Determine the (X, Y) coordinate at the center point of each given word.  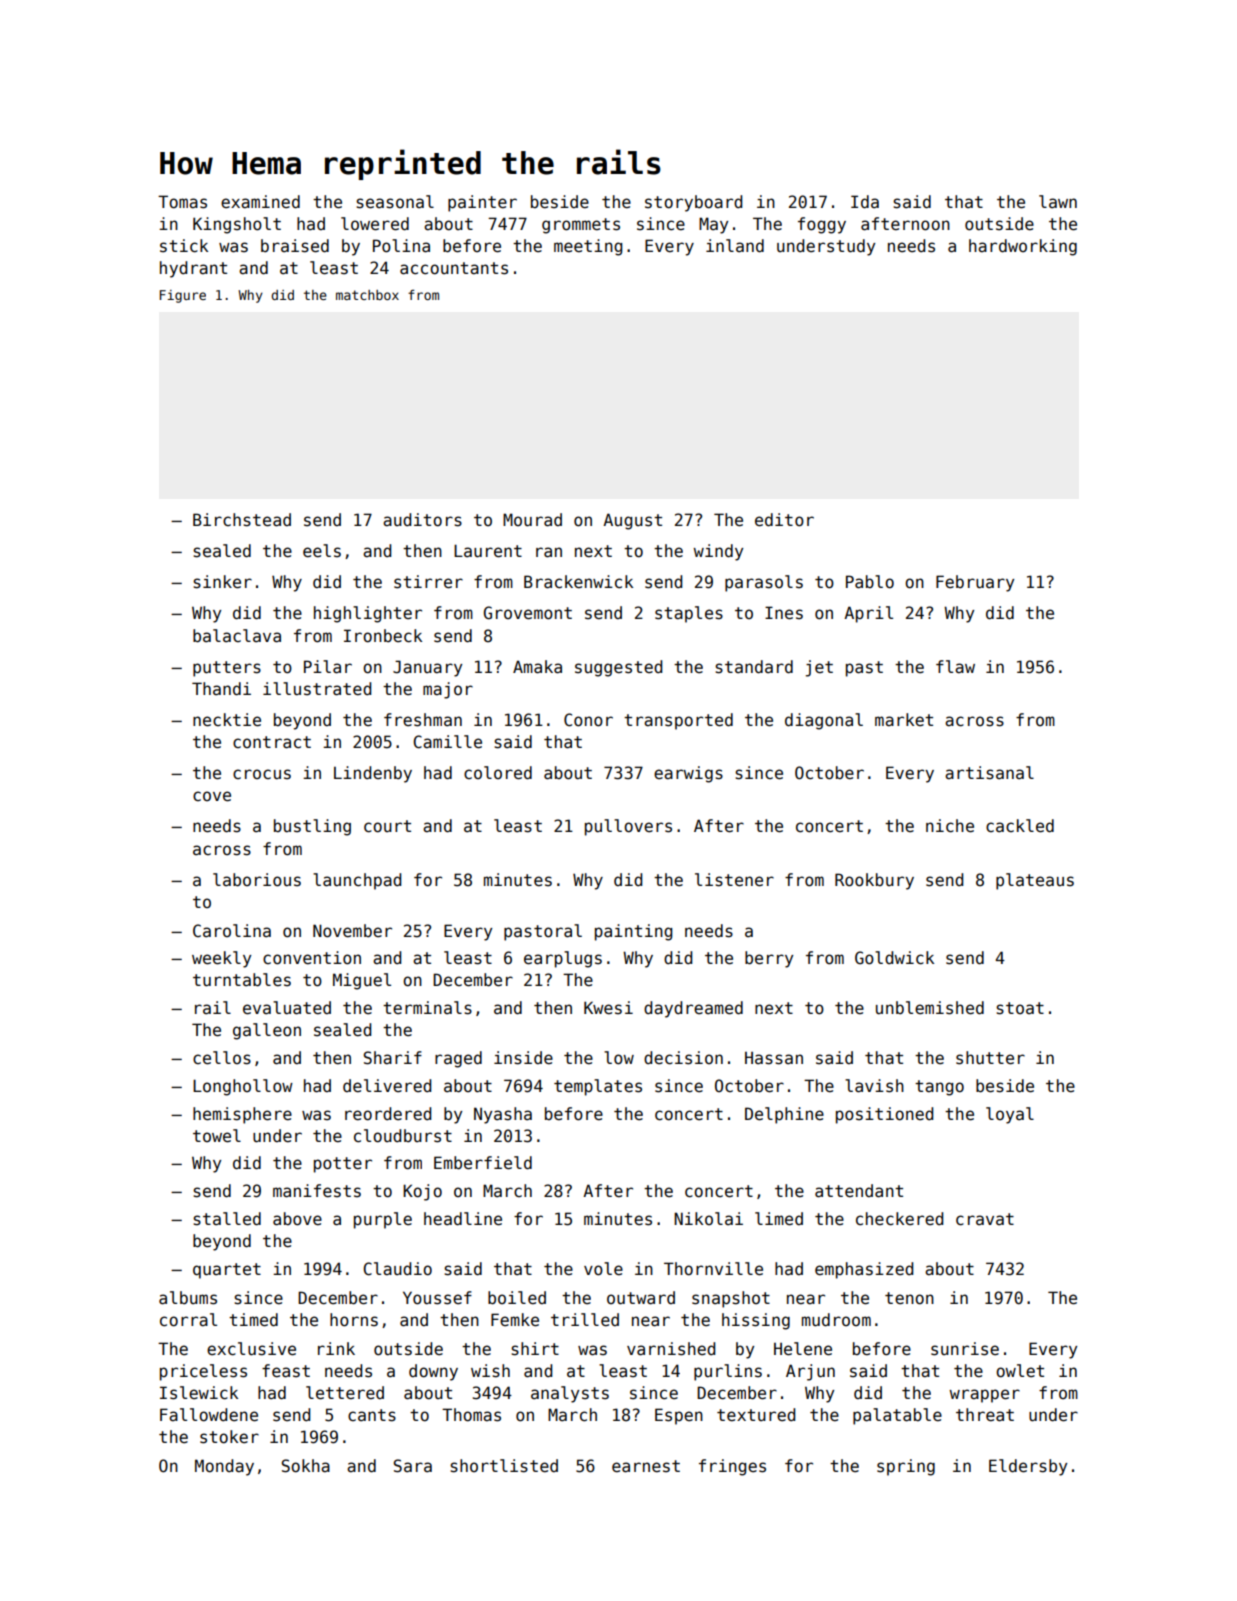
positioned (884, 1115)
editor (784, 520)
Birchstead (242, 520)
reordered (388, 1114)
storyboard (693, 203)
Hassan (774, 1058)
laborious (257, 880)
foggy (822, 225)
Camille (447, 742)
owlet (1020, 1371)
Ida (865, 202)
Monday (224, 1467)
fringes (732, 1467)
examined (260, 202)
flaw (955, 667)
